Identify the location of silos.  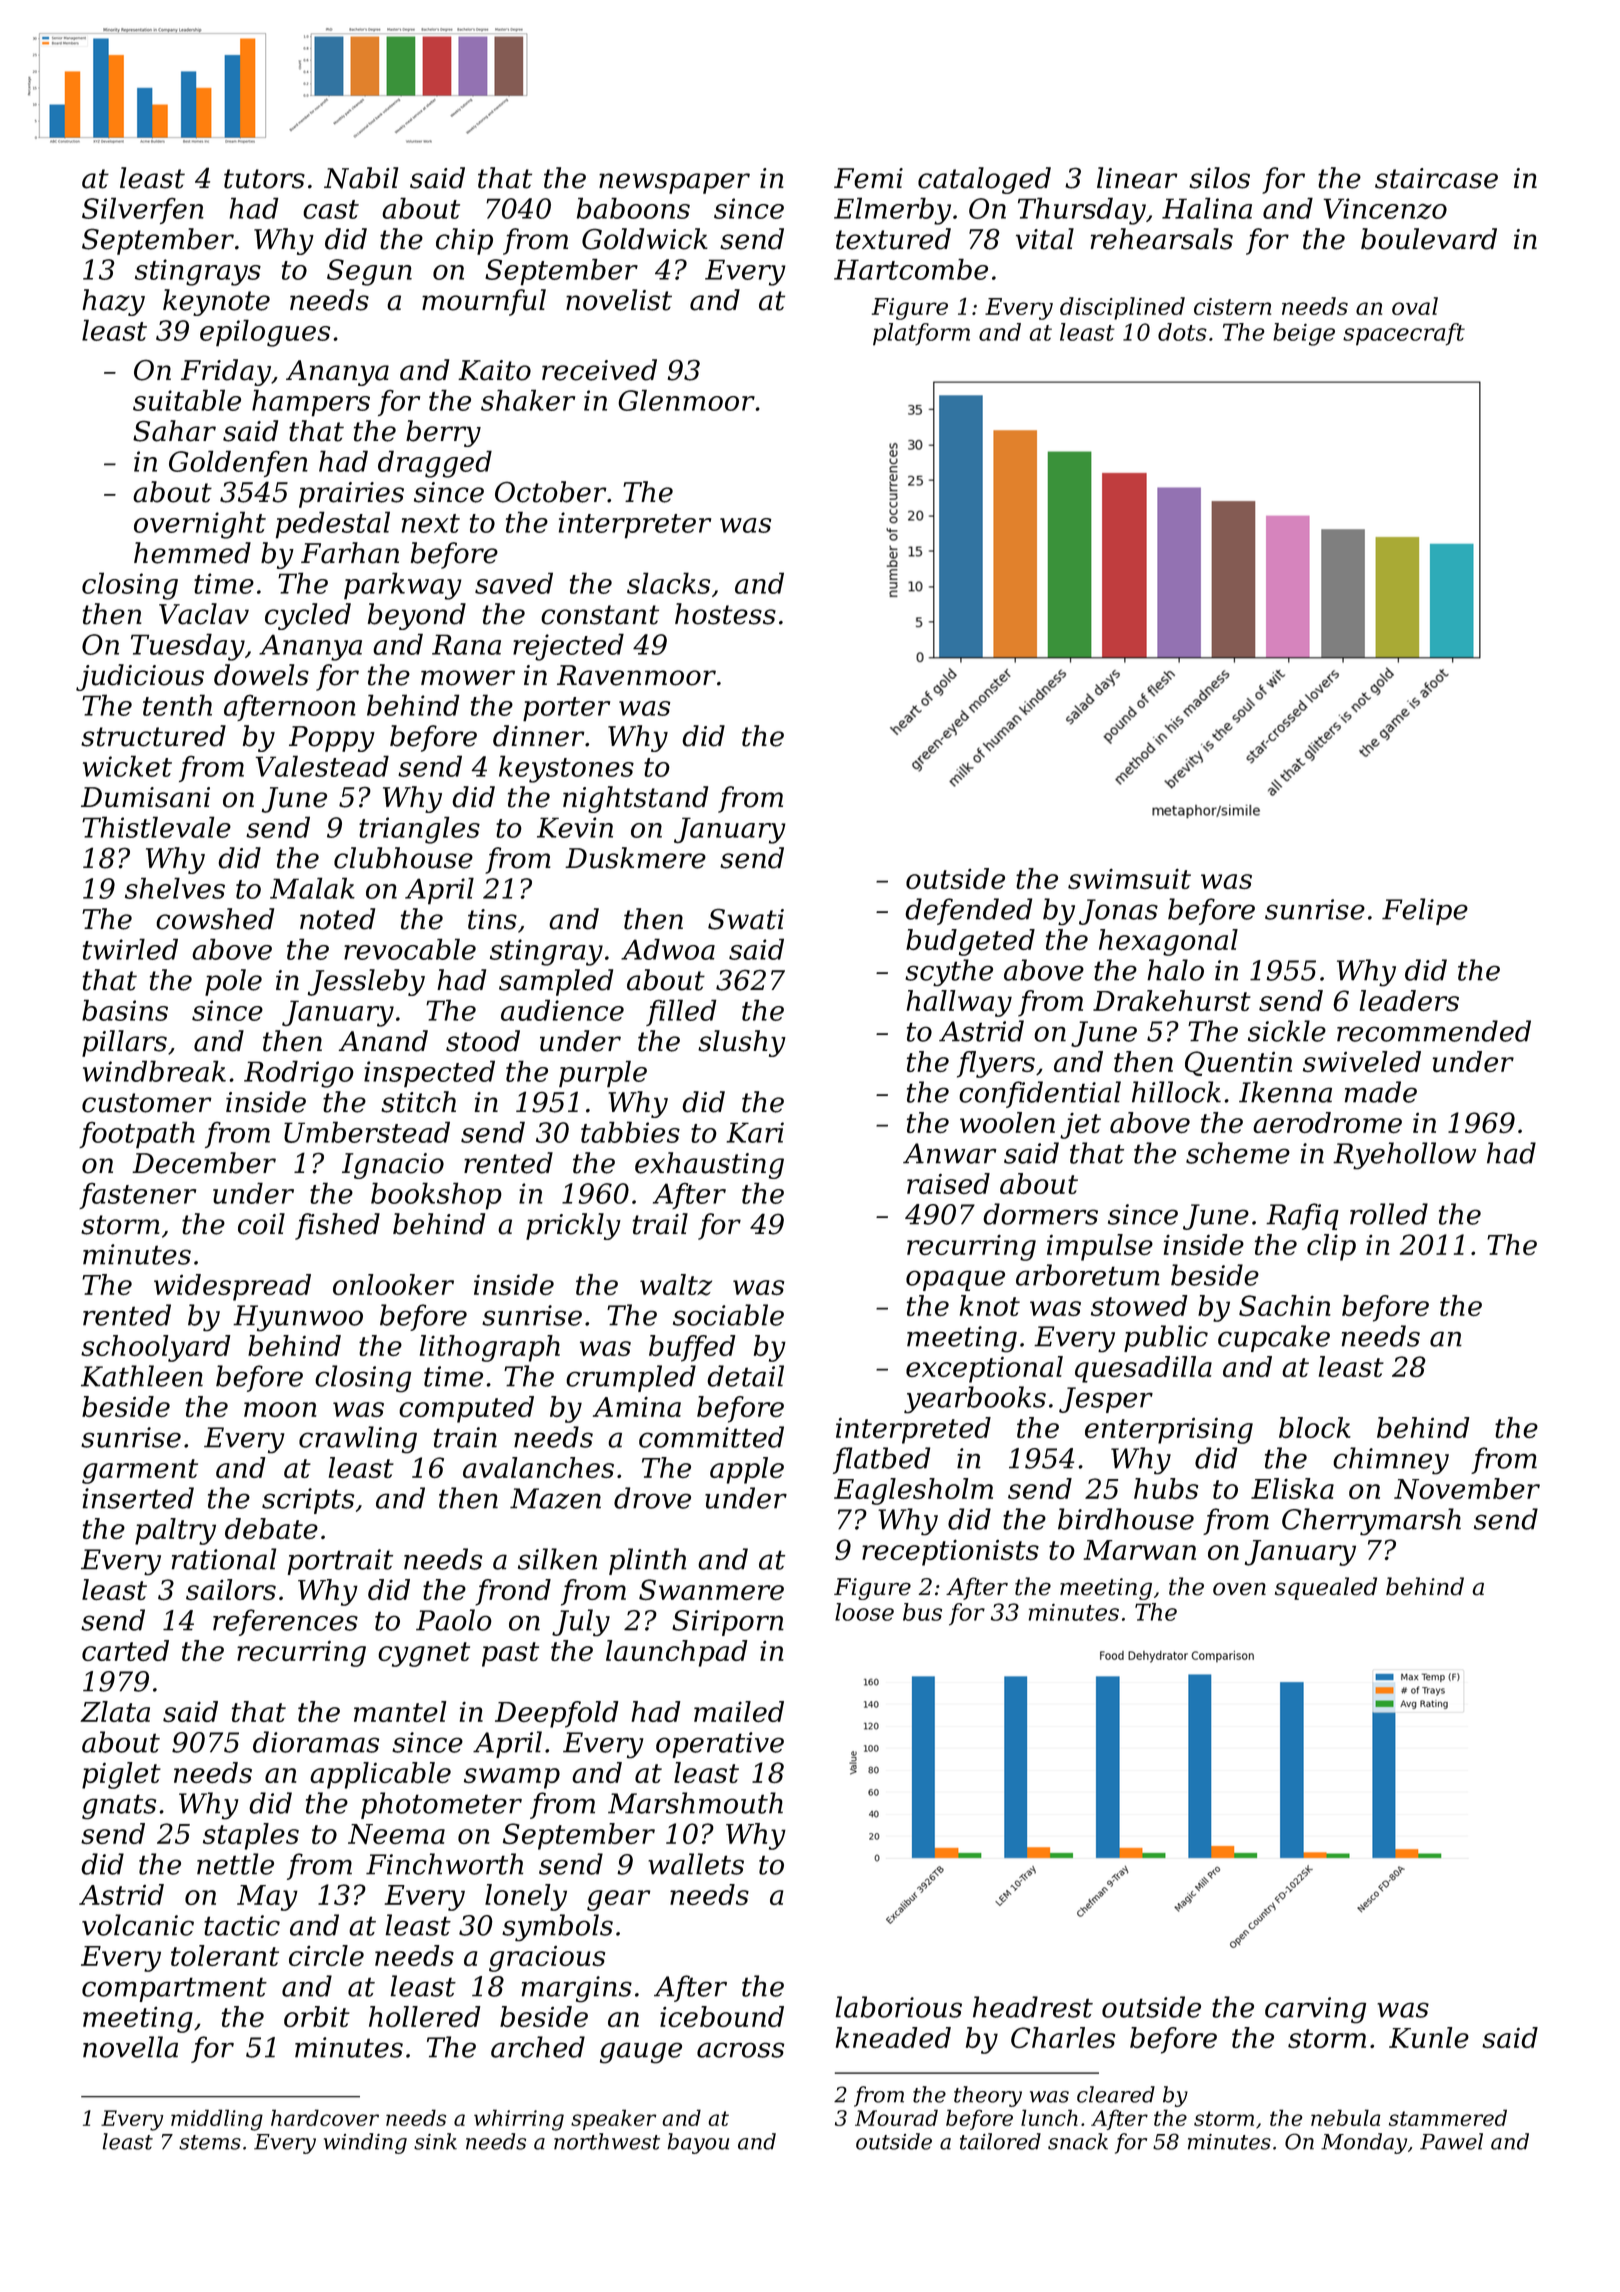
(1219, 178).
